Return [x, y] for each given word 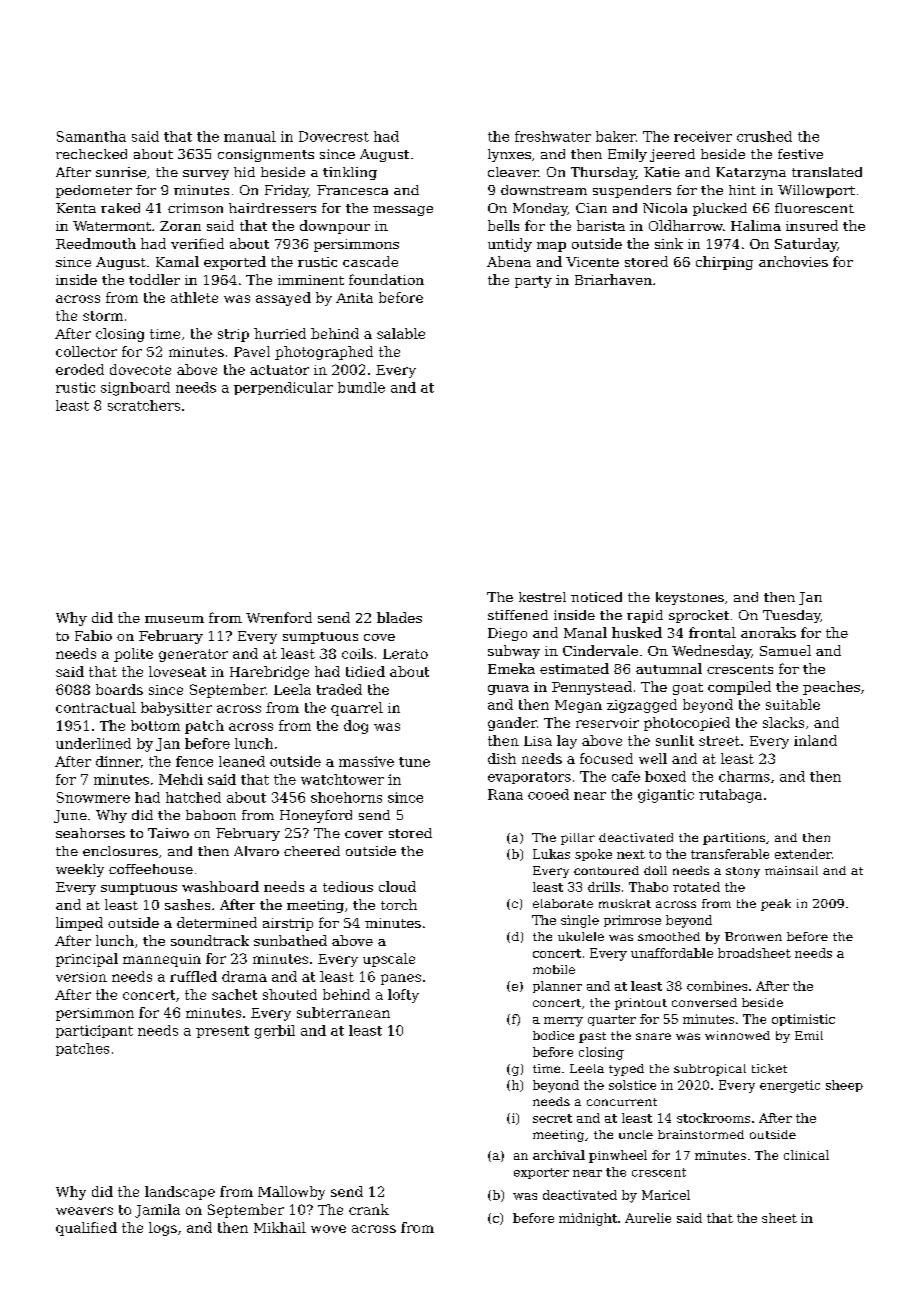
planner [557, 987]
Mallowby [291, 1193]
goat [688, 689]
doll [655, 870]
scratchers [144, 405]
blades [399, 617]
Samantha [91, 136]
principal [87, 960]
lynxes [509, 155]
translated [827, 172]
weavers [84, 1211]
